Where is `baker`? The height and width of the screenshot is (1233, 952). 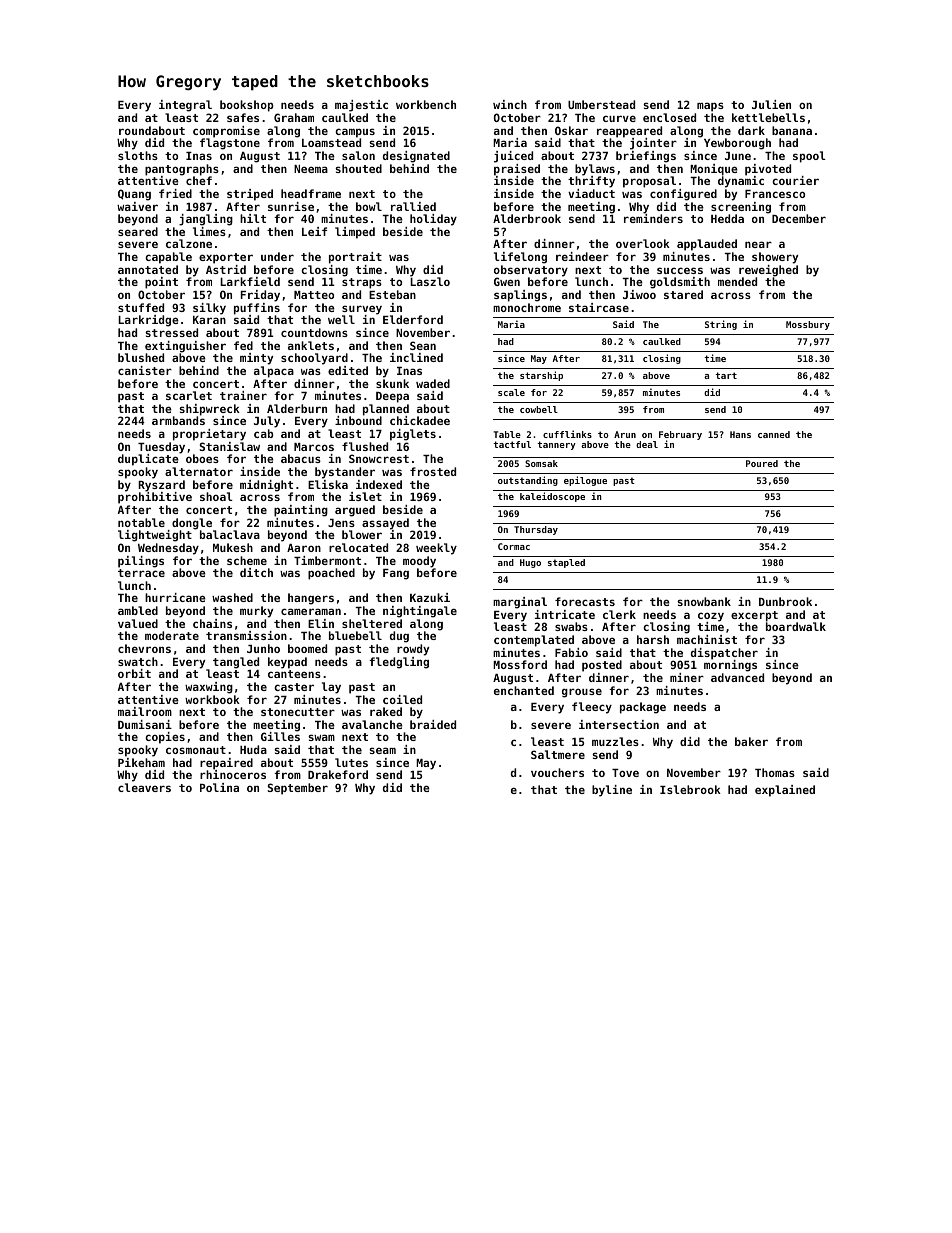
baker is located at coordinates (751, 741).
